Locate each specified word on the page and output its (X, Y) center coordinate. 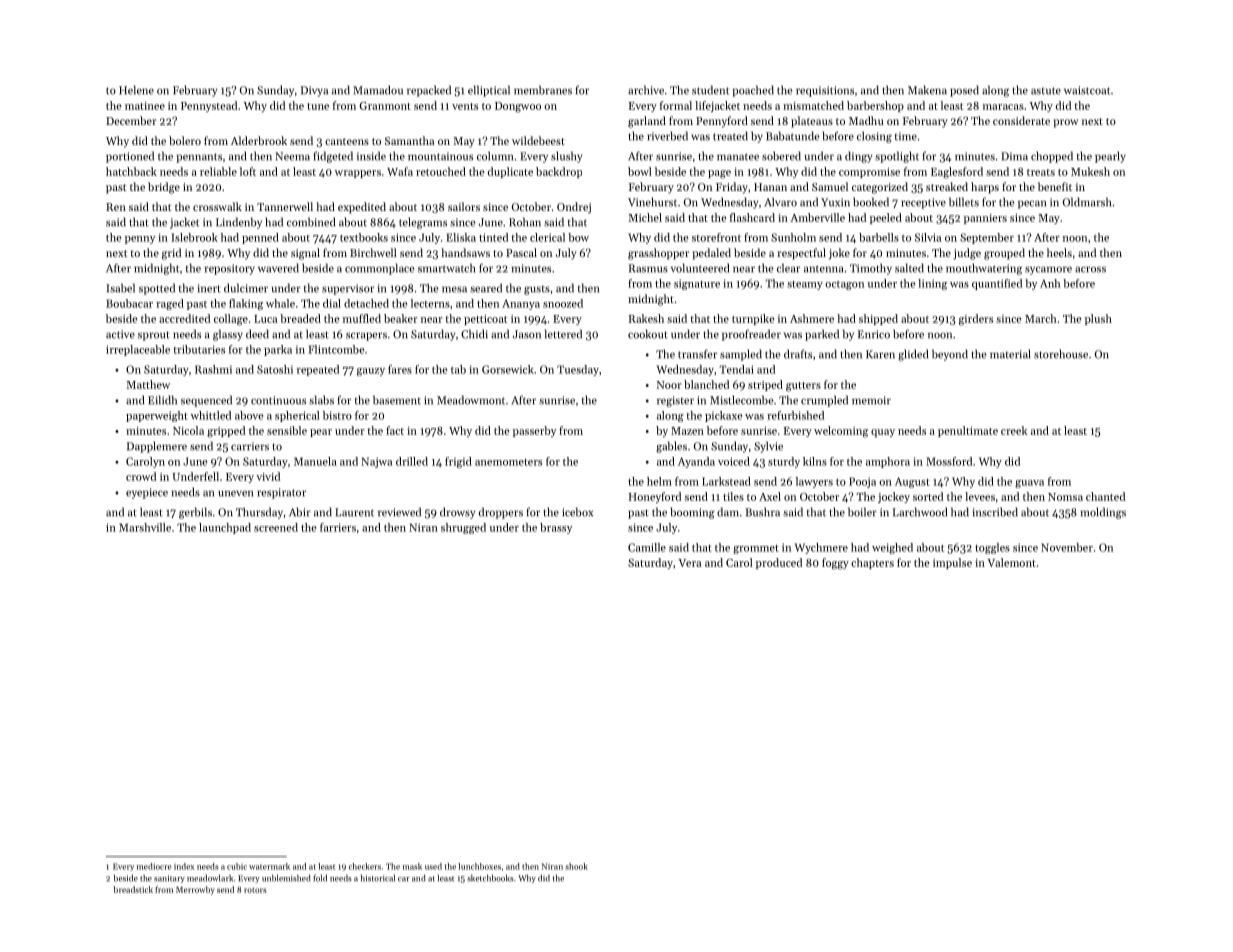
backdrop (559, 172)
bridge (164, 188)
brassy (556, 528)
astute (1046, 91)
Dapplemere (157, 447)
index (184, 866)
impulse (952, 563)
